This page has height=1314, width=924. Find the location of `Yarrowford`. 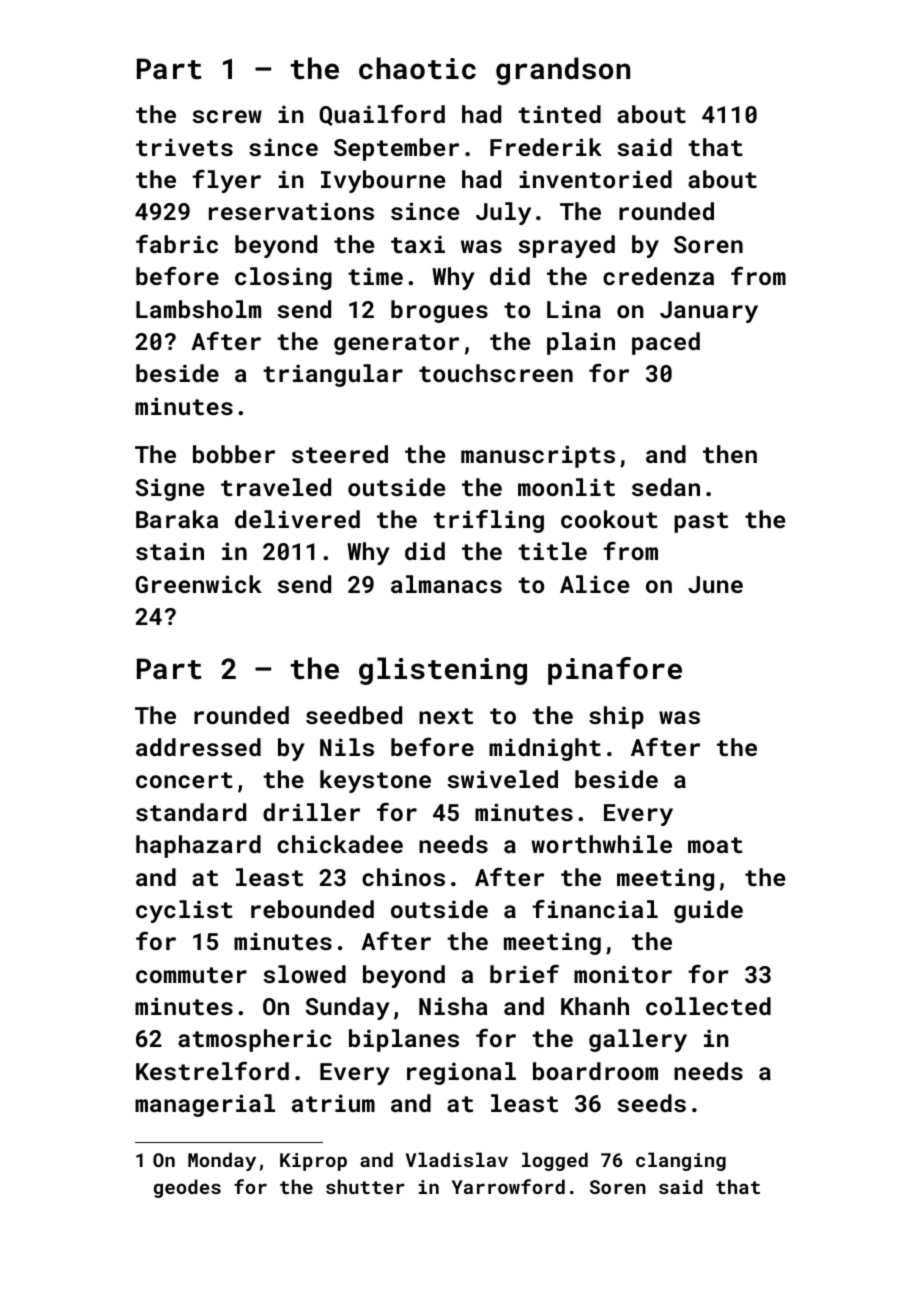

Yarrowford is located at coordinates (508, 1186).
